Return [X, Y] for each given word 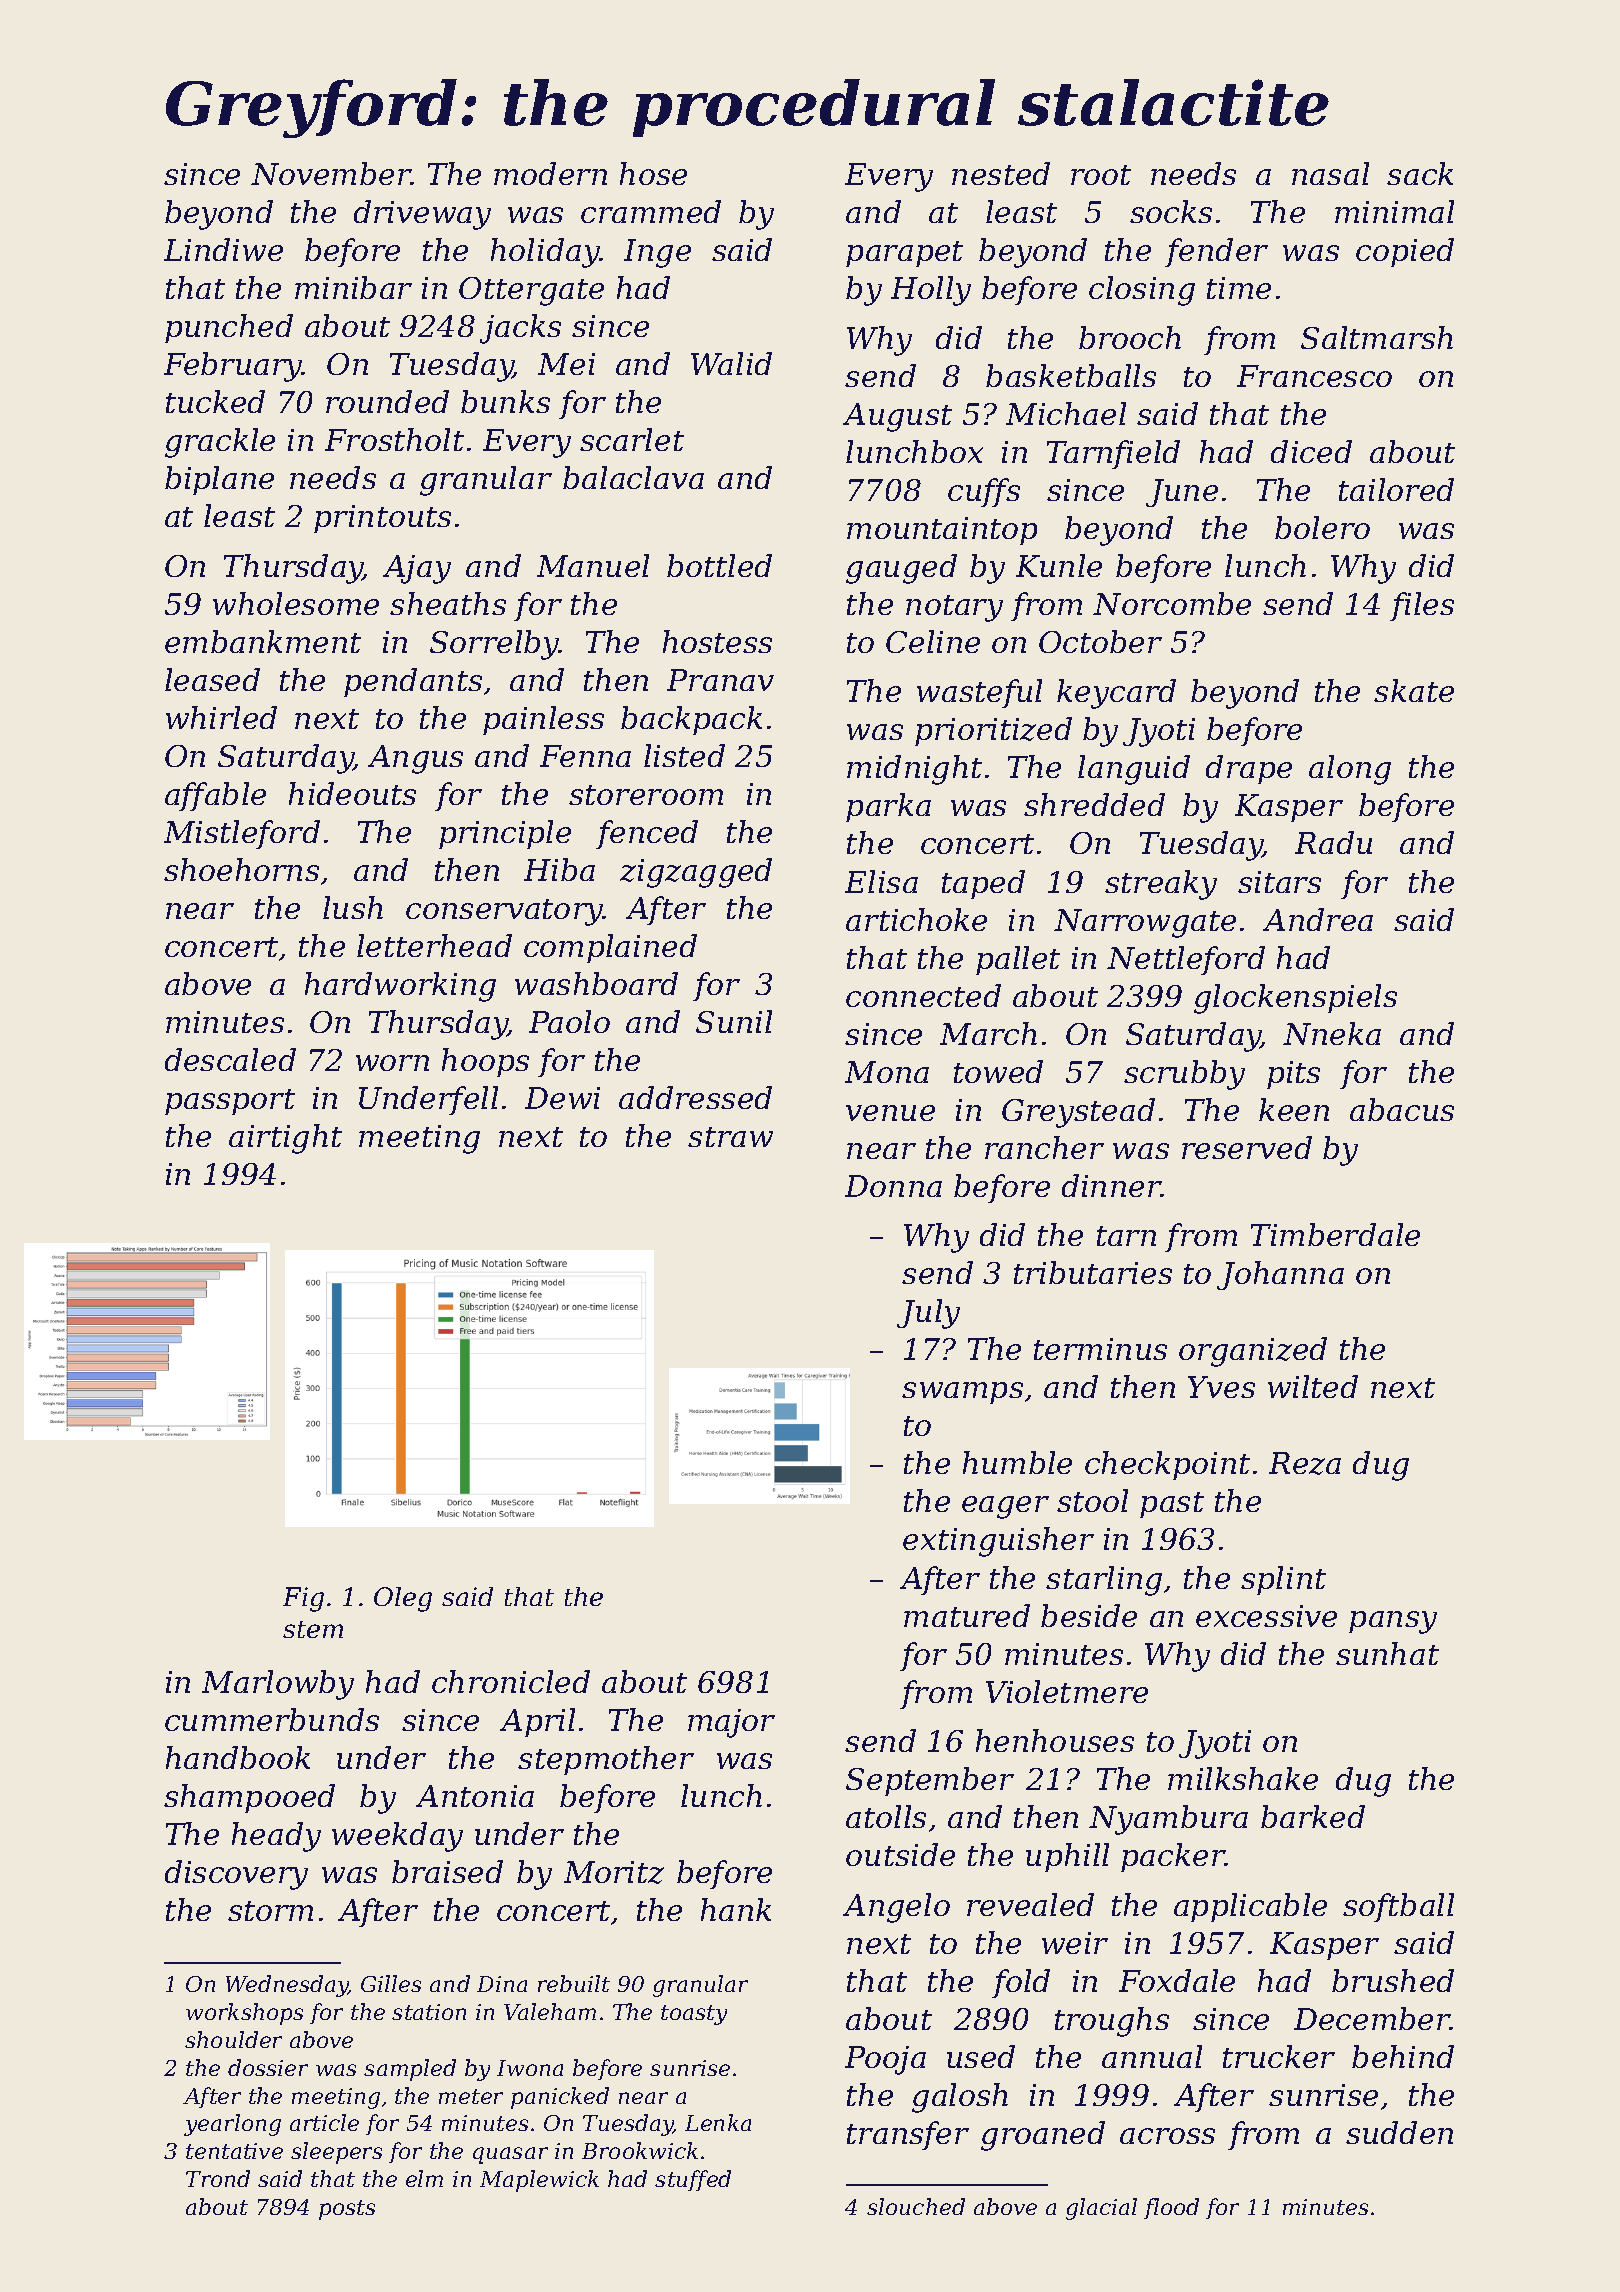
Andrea [1318, 919]
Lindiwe [223, 249]
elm [424, 2178]
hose [653, 173]
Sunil [734, 1021]
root [1101, 175]
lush [353, 907]
